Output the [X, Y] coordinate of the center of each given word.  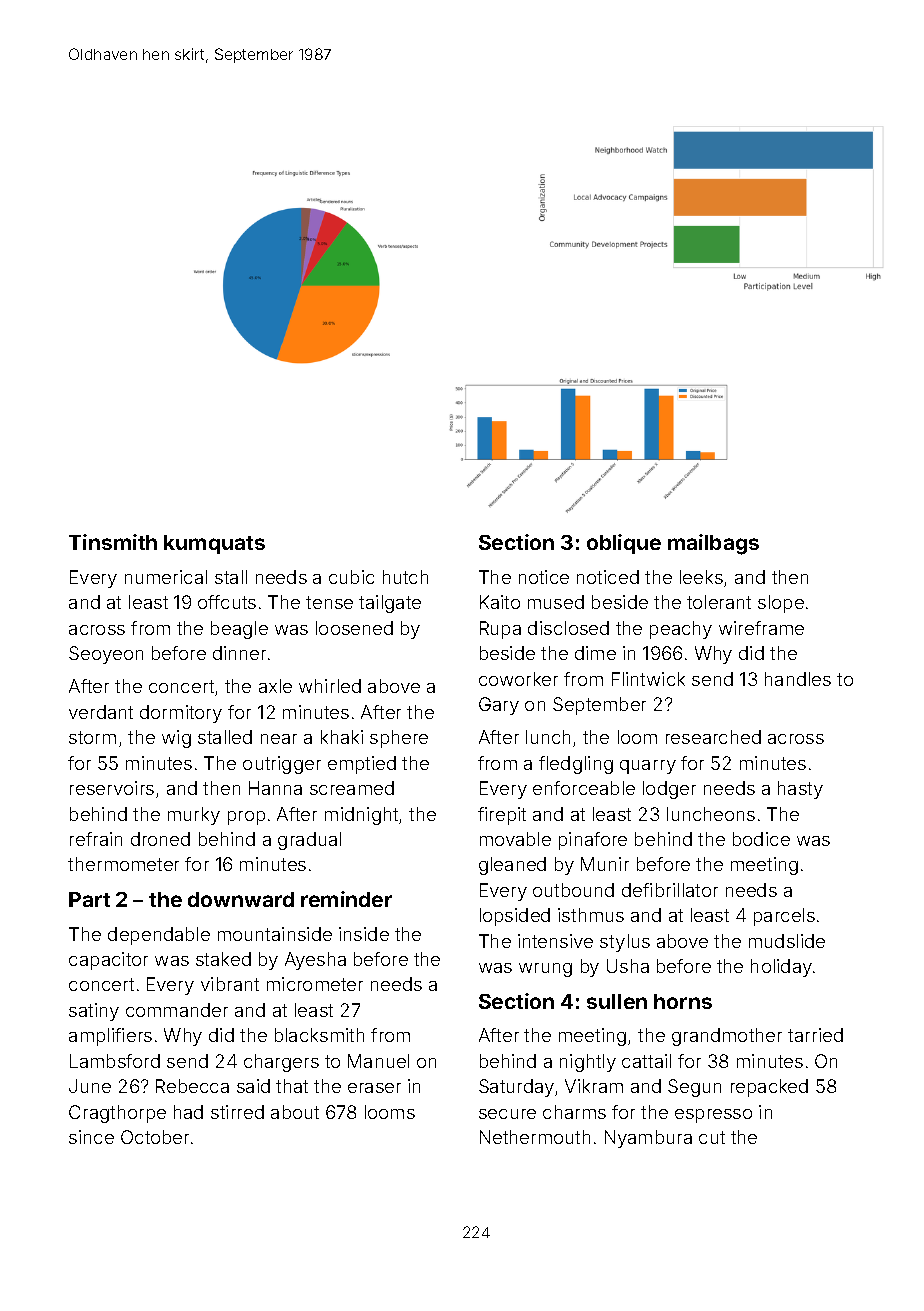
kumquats [214, 544]
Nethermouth [535, 1137]
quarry [648, 767]
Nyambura [648, 1139]
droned [160, 839]
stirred [237, 1112]
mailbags [713, 544]
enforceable [584, 788]
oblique [624, 544]
